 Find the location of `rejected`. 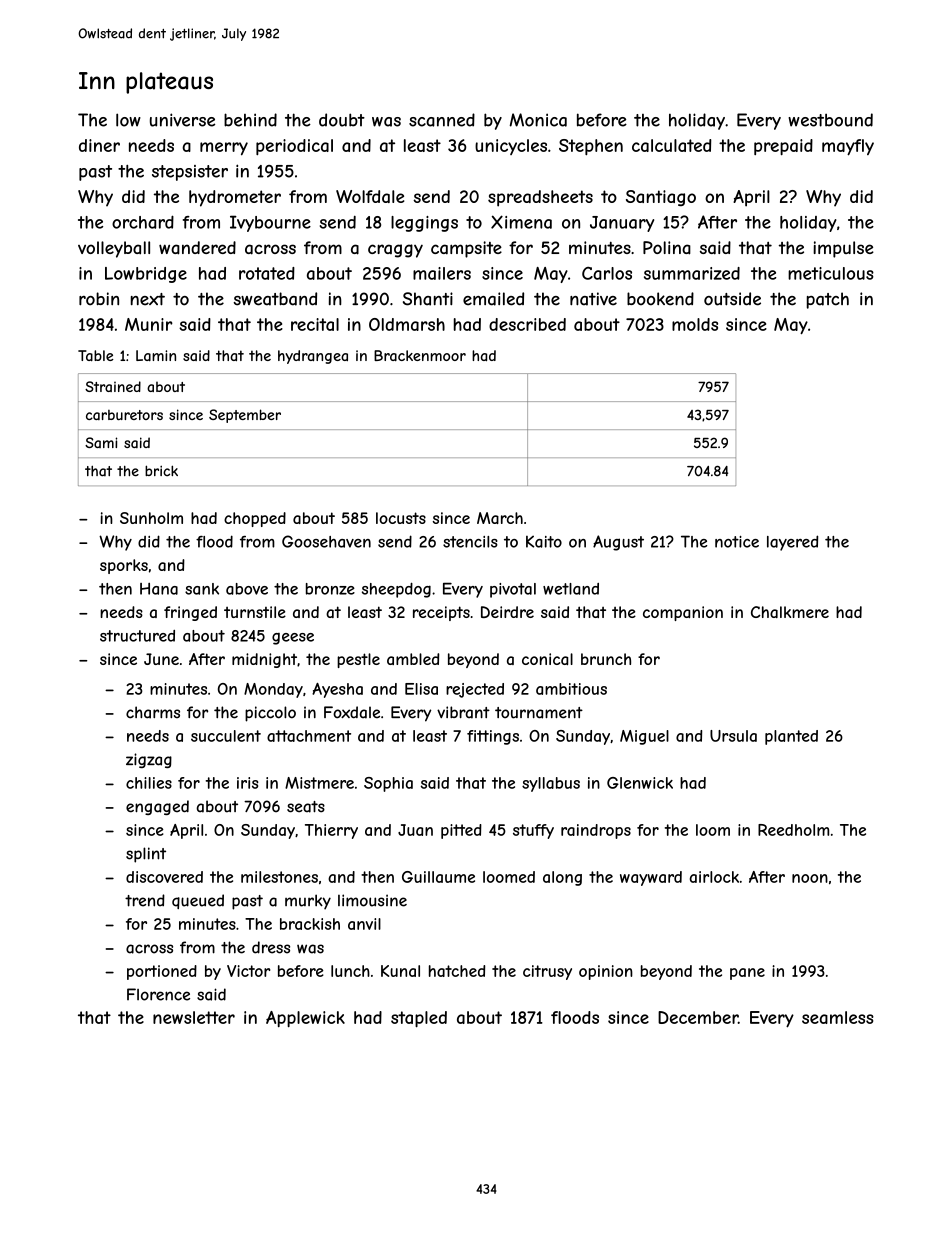

rejected is located at coordinates (475, 690).
